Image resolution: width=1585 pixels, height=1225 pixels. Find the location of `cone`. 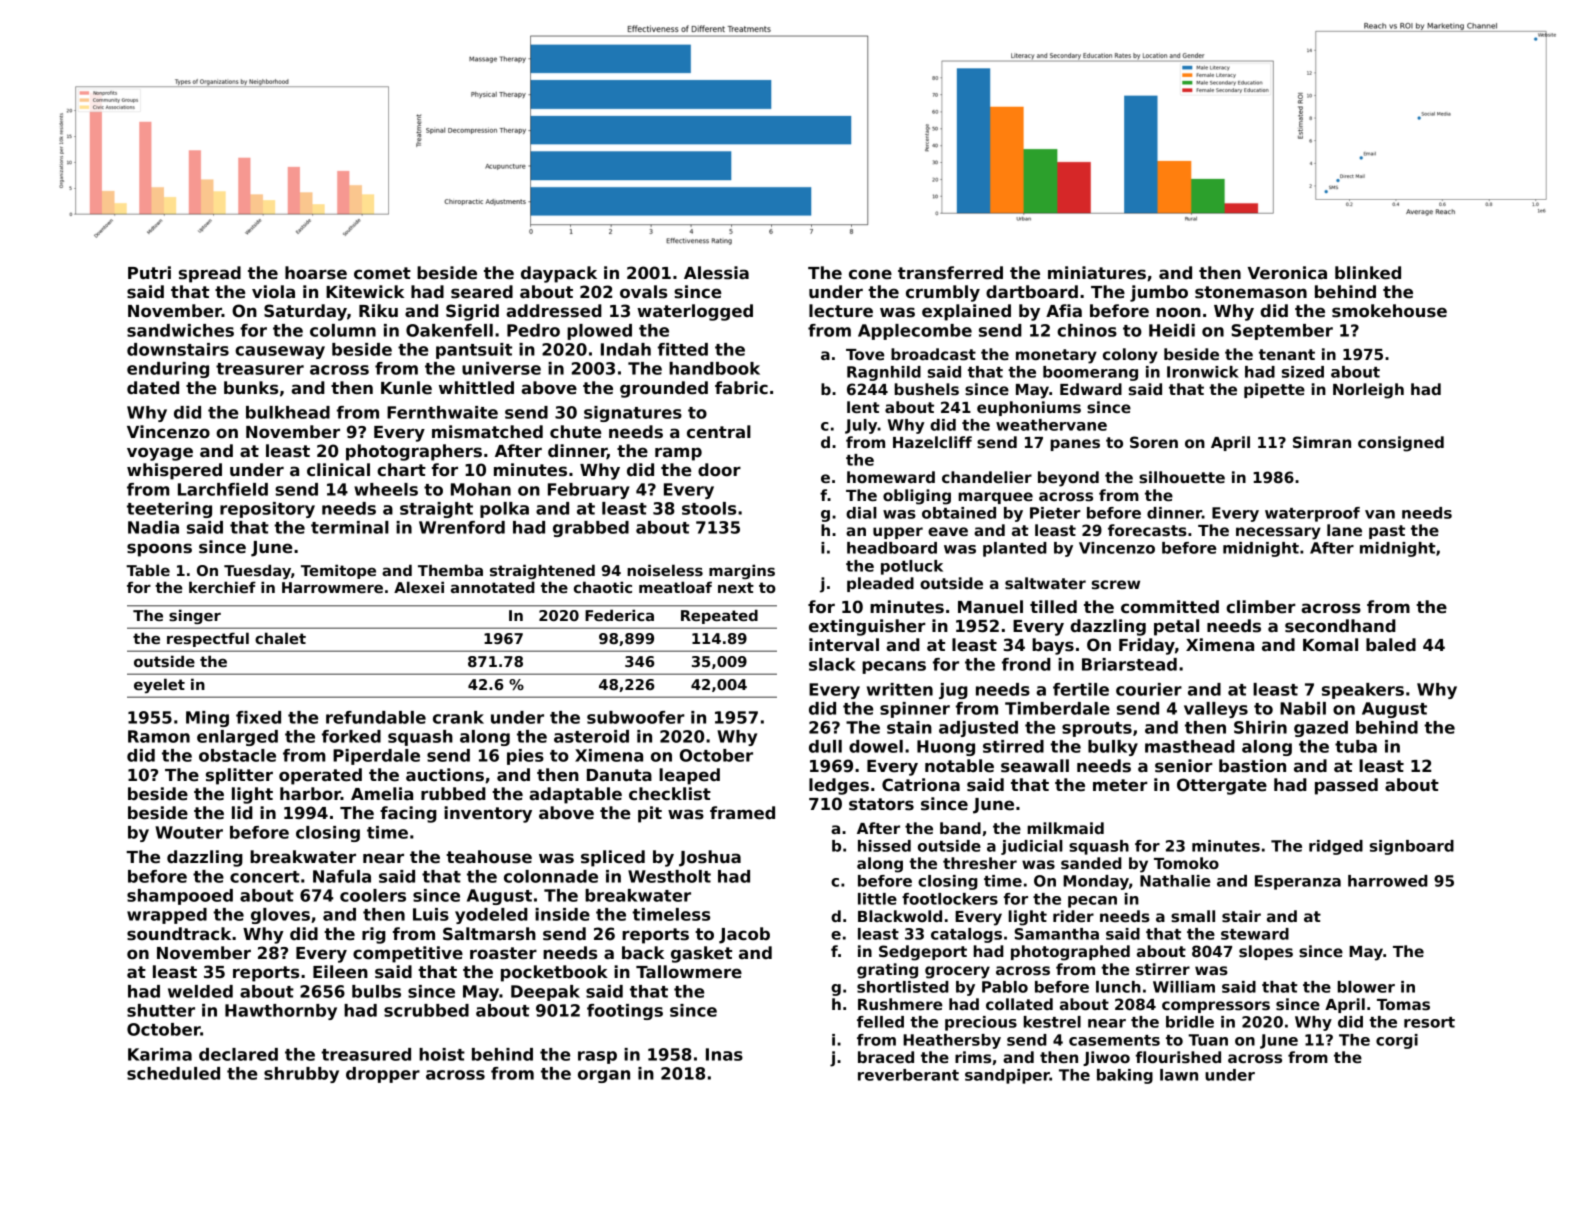

cone is located at coordinates (870, 274).
